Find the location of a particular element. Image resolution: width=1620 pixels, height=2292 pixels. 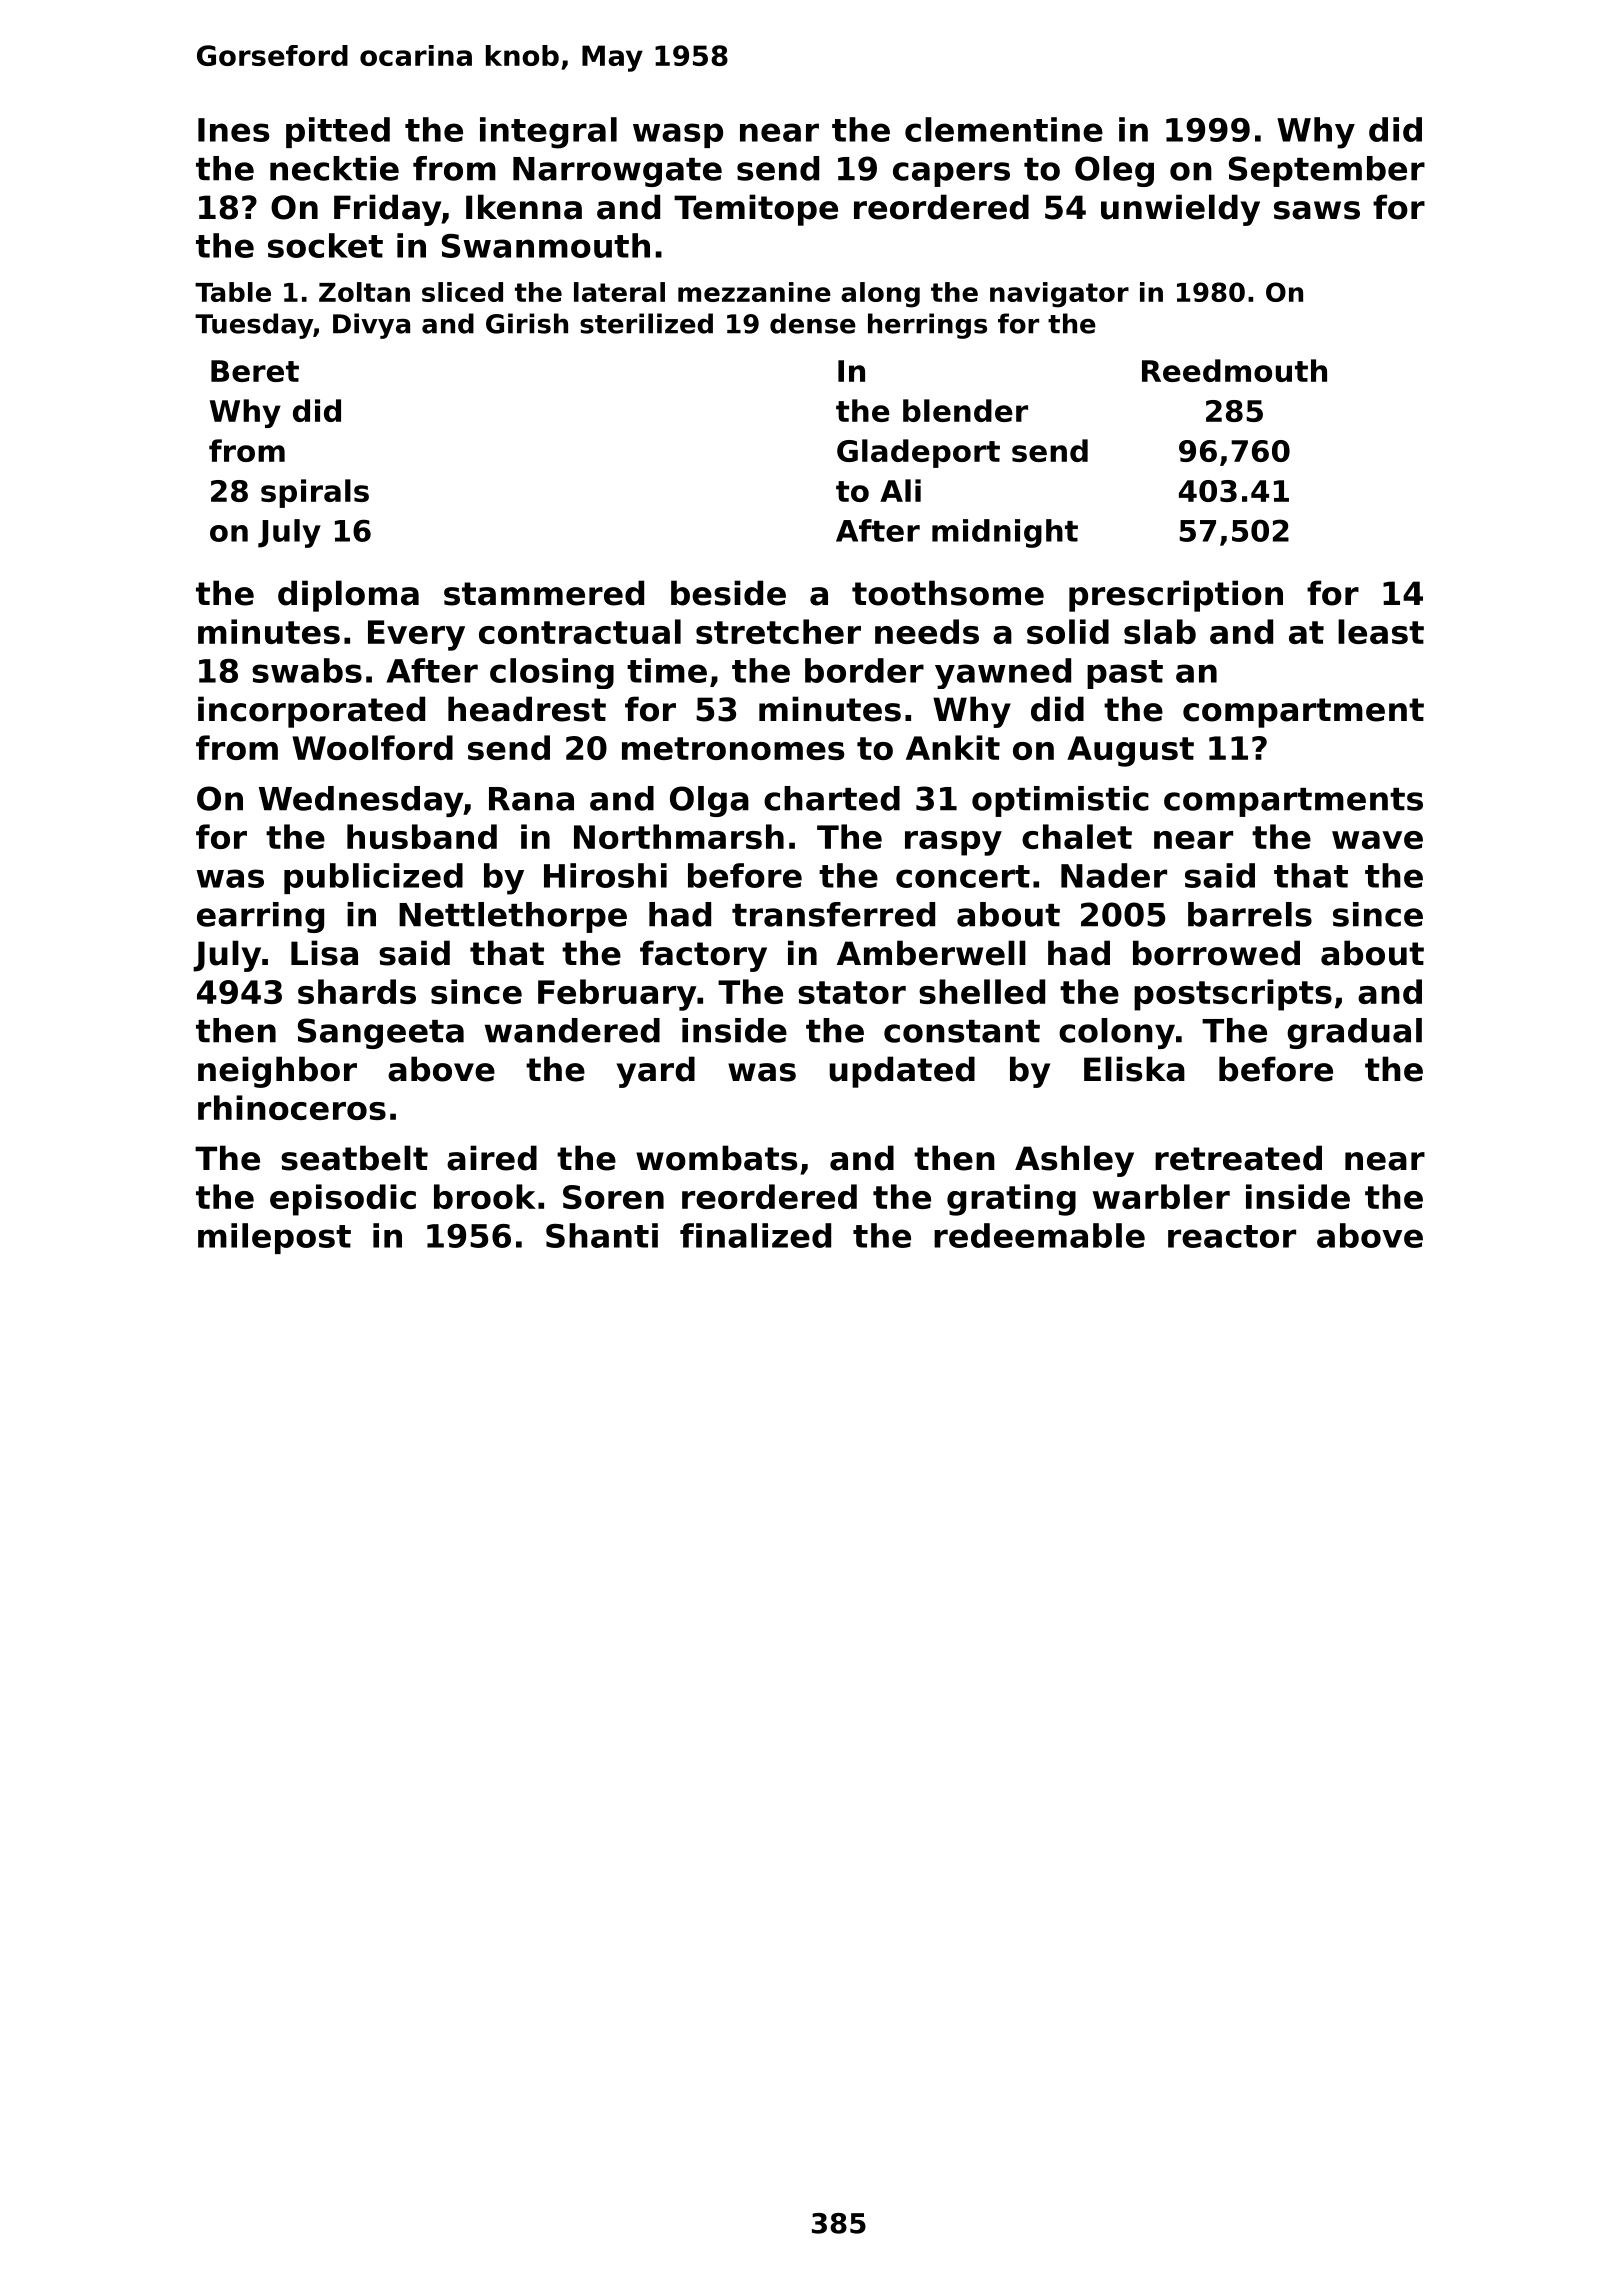

socket is located at coordinates (325, 245).
